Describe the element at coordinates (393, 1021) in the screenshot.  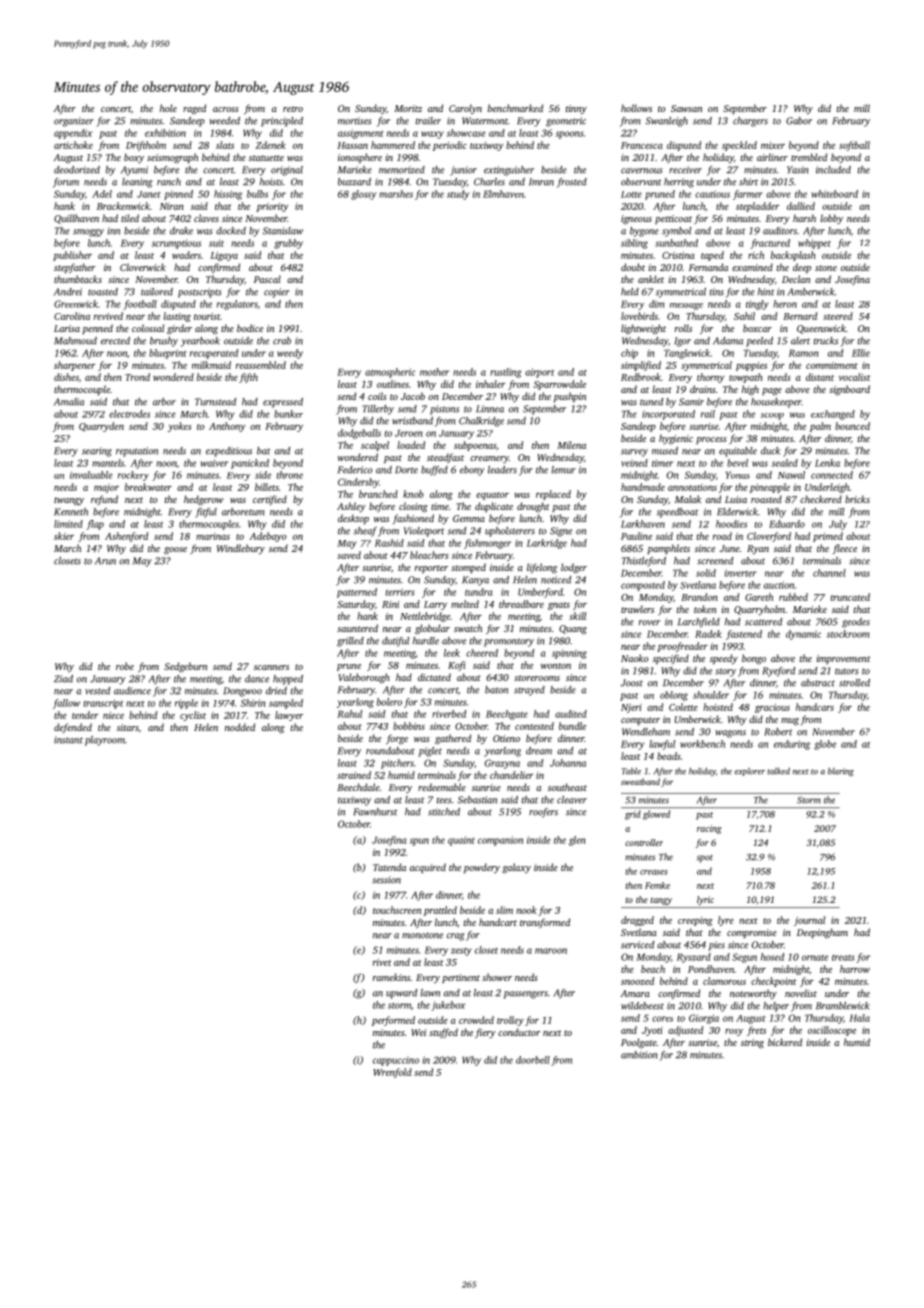
I see `performed` at that location.
